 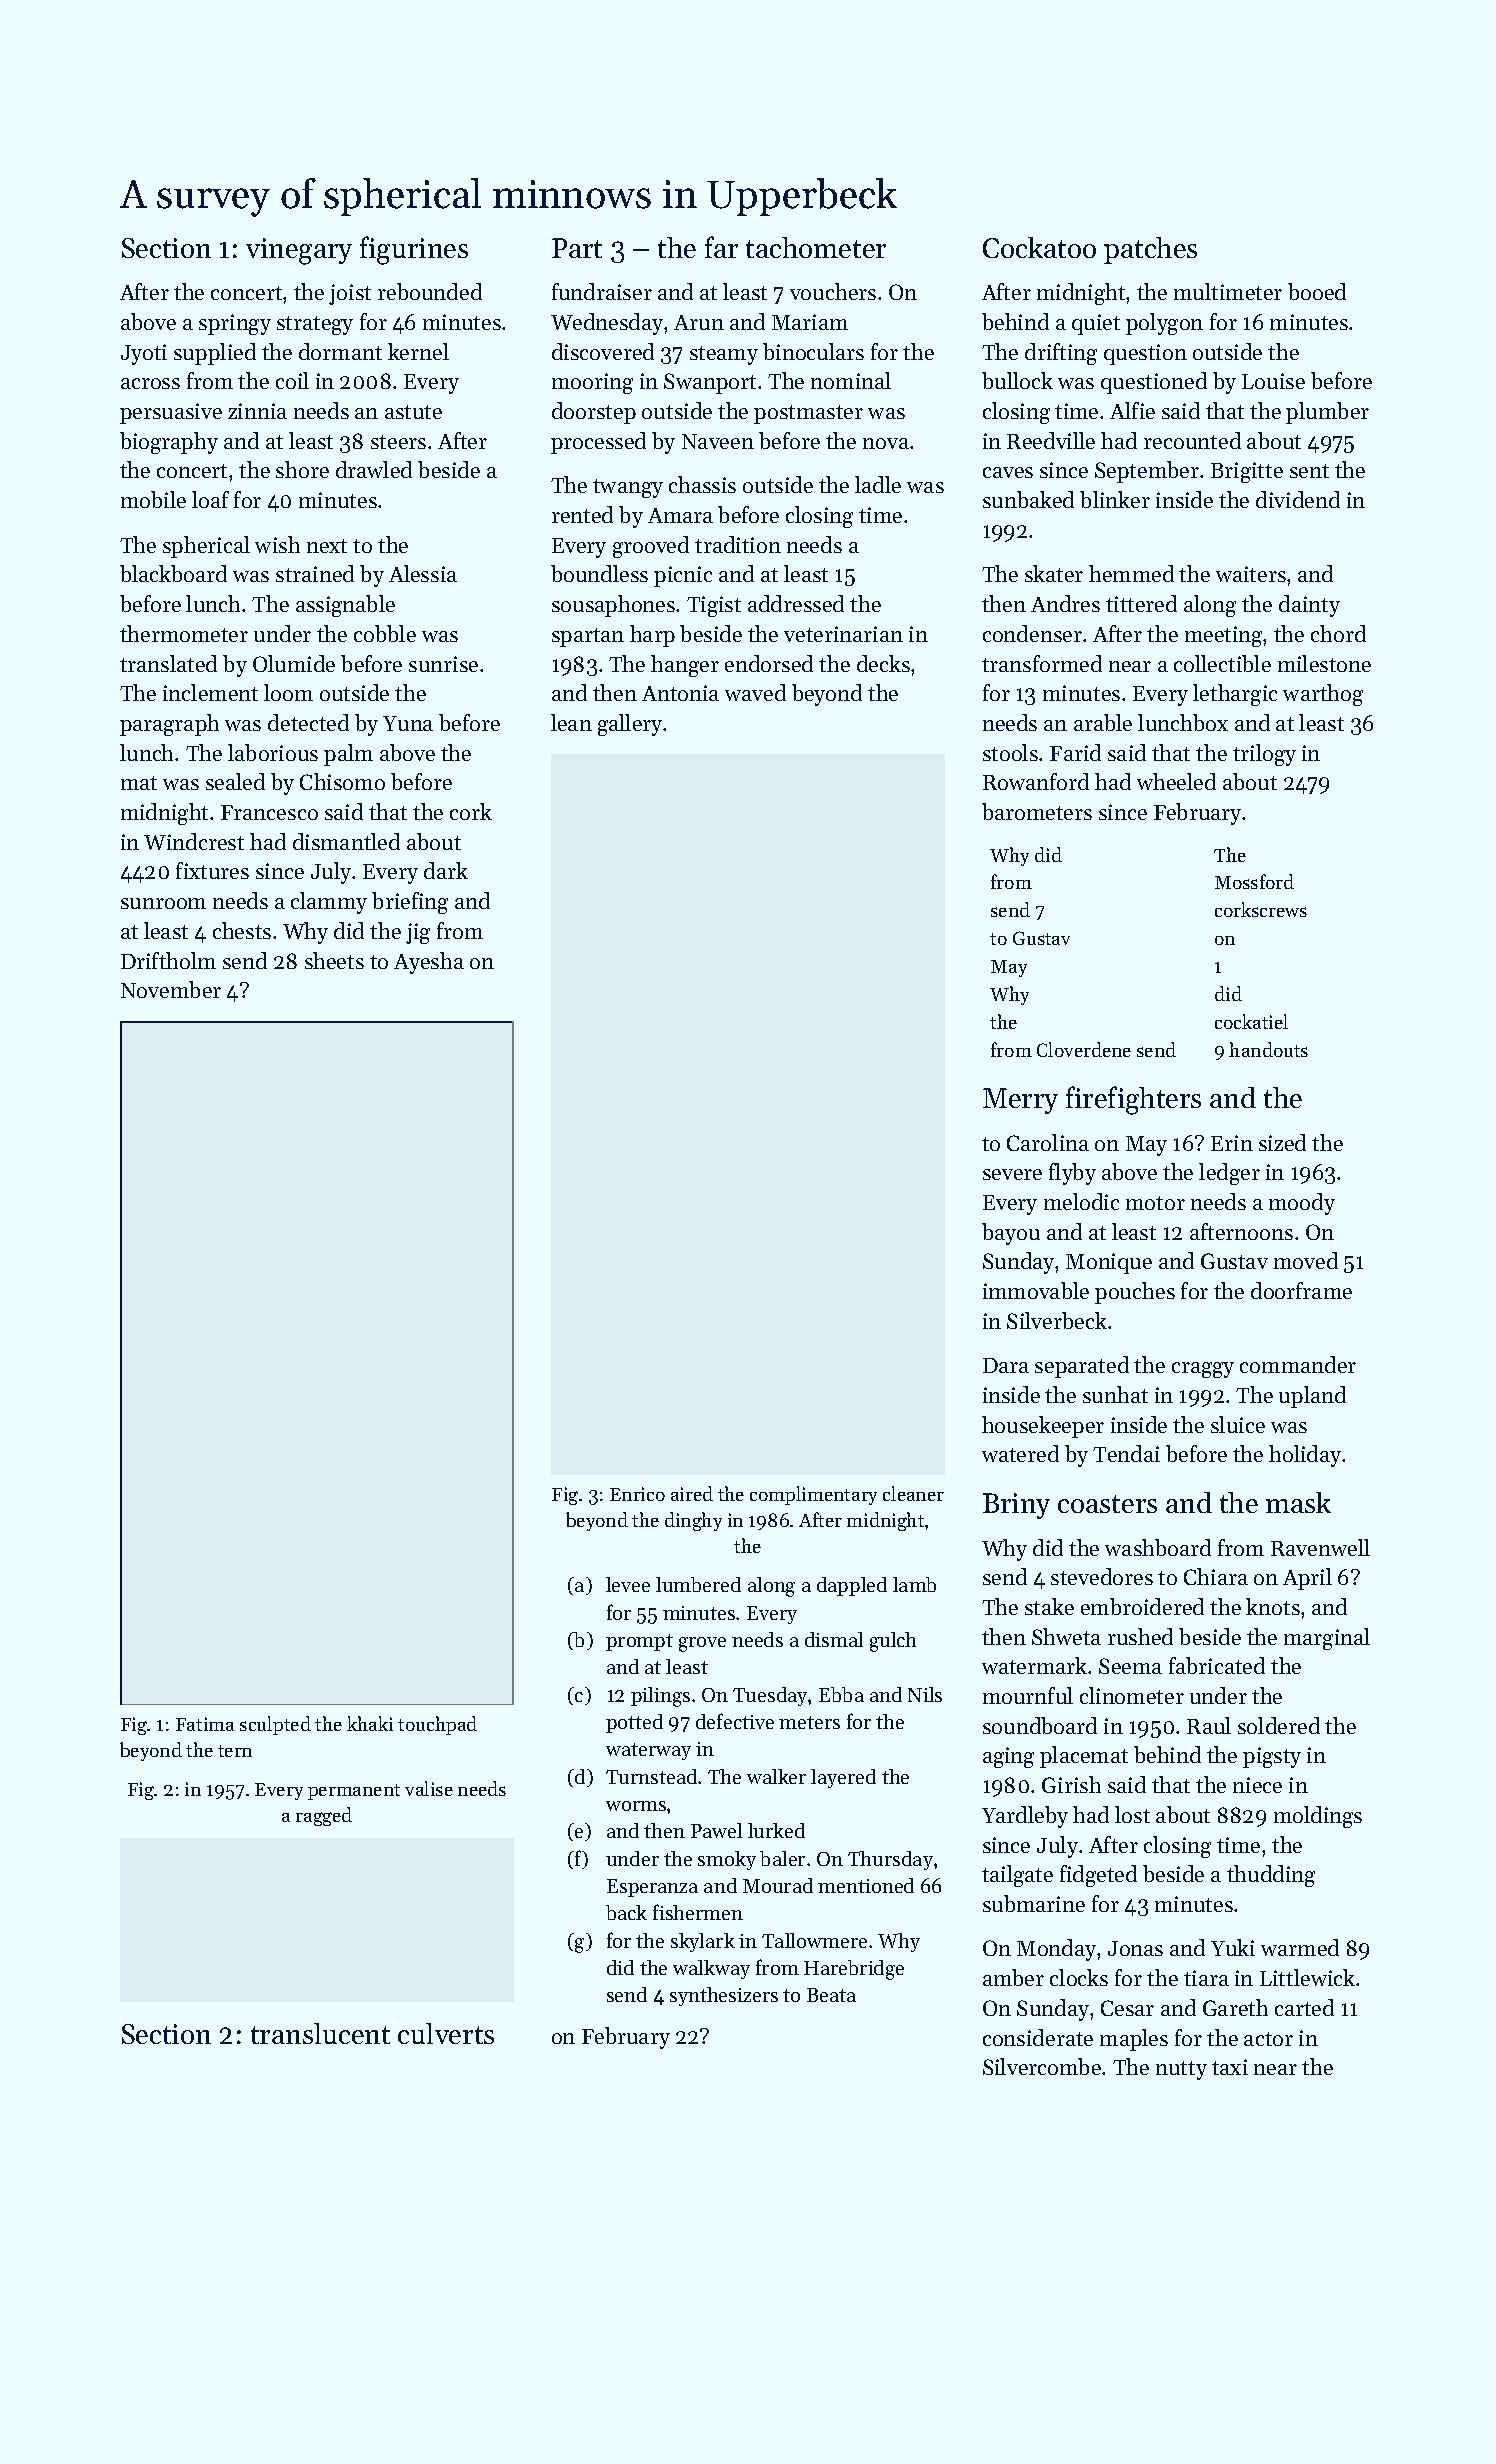 I want to click on tachometer, so click(x=816, y=247).
